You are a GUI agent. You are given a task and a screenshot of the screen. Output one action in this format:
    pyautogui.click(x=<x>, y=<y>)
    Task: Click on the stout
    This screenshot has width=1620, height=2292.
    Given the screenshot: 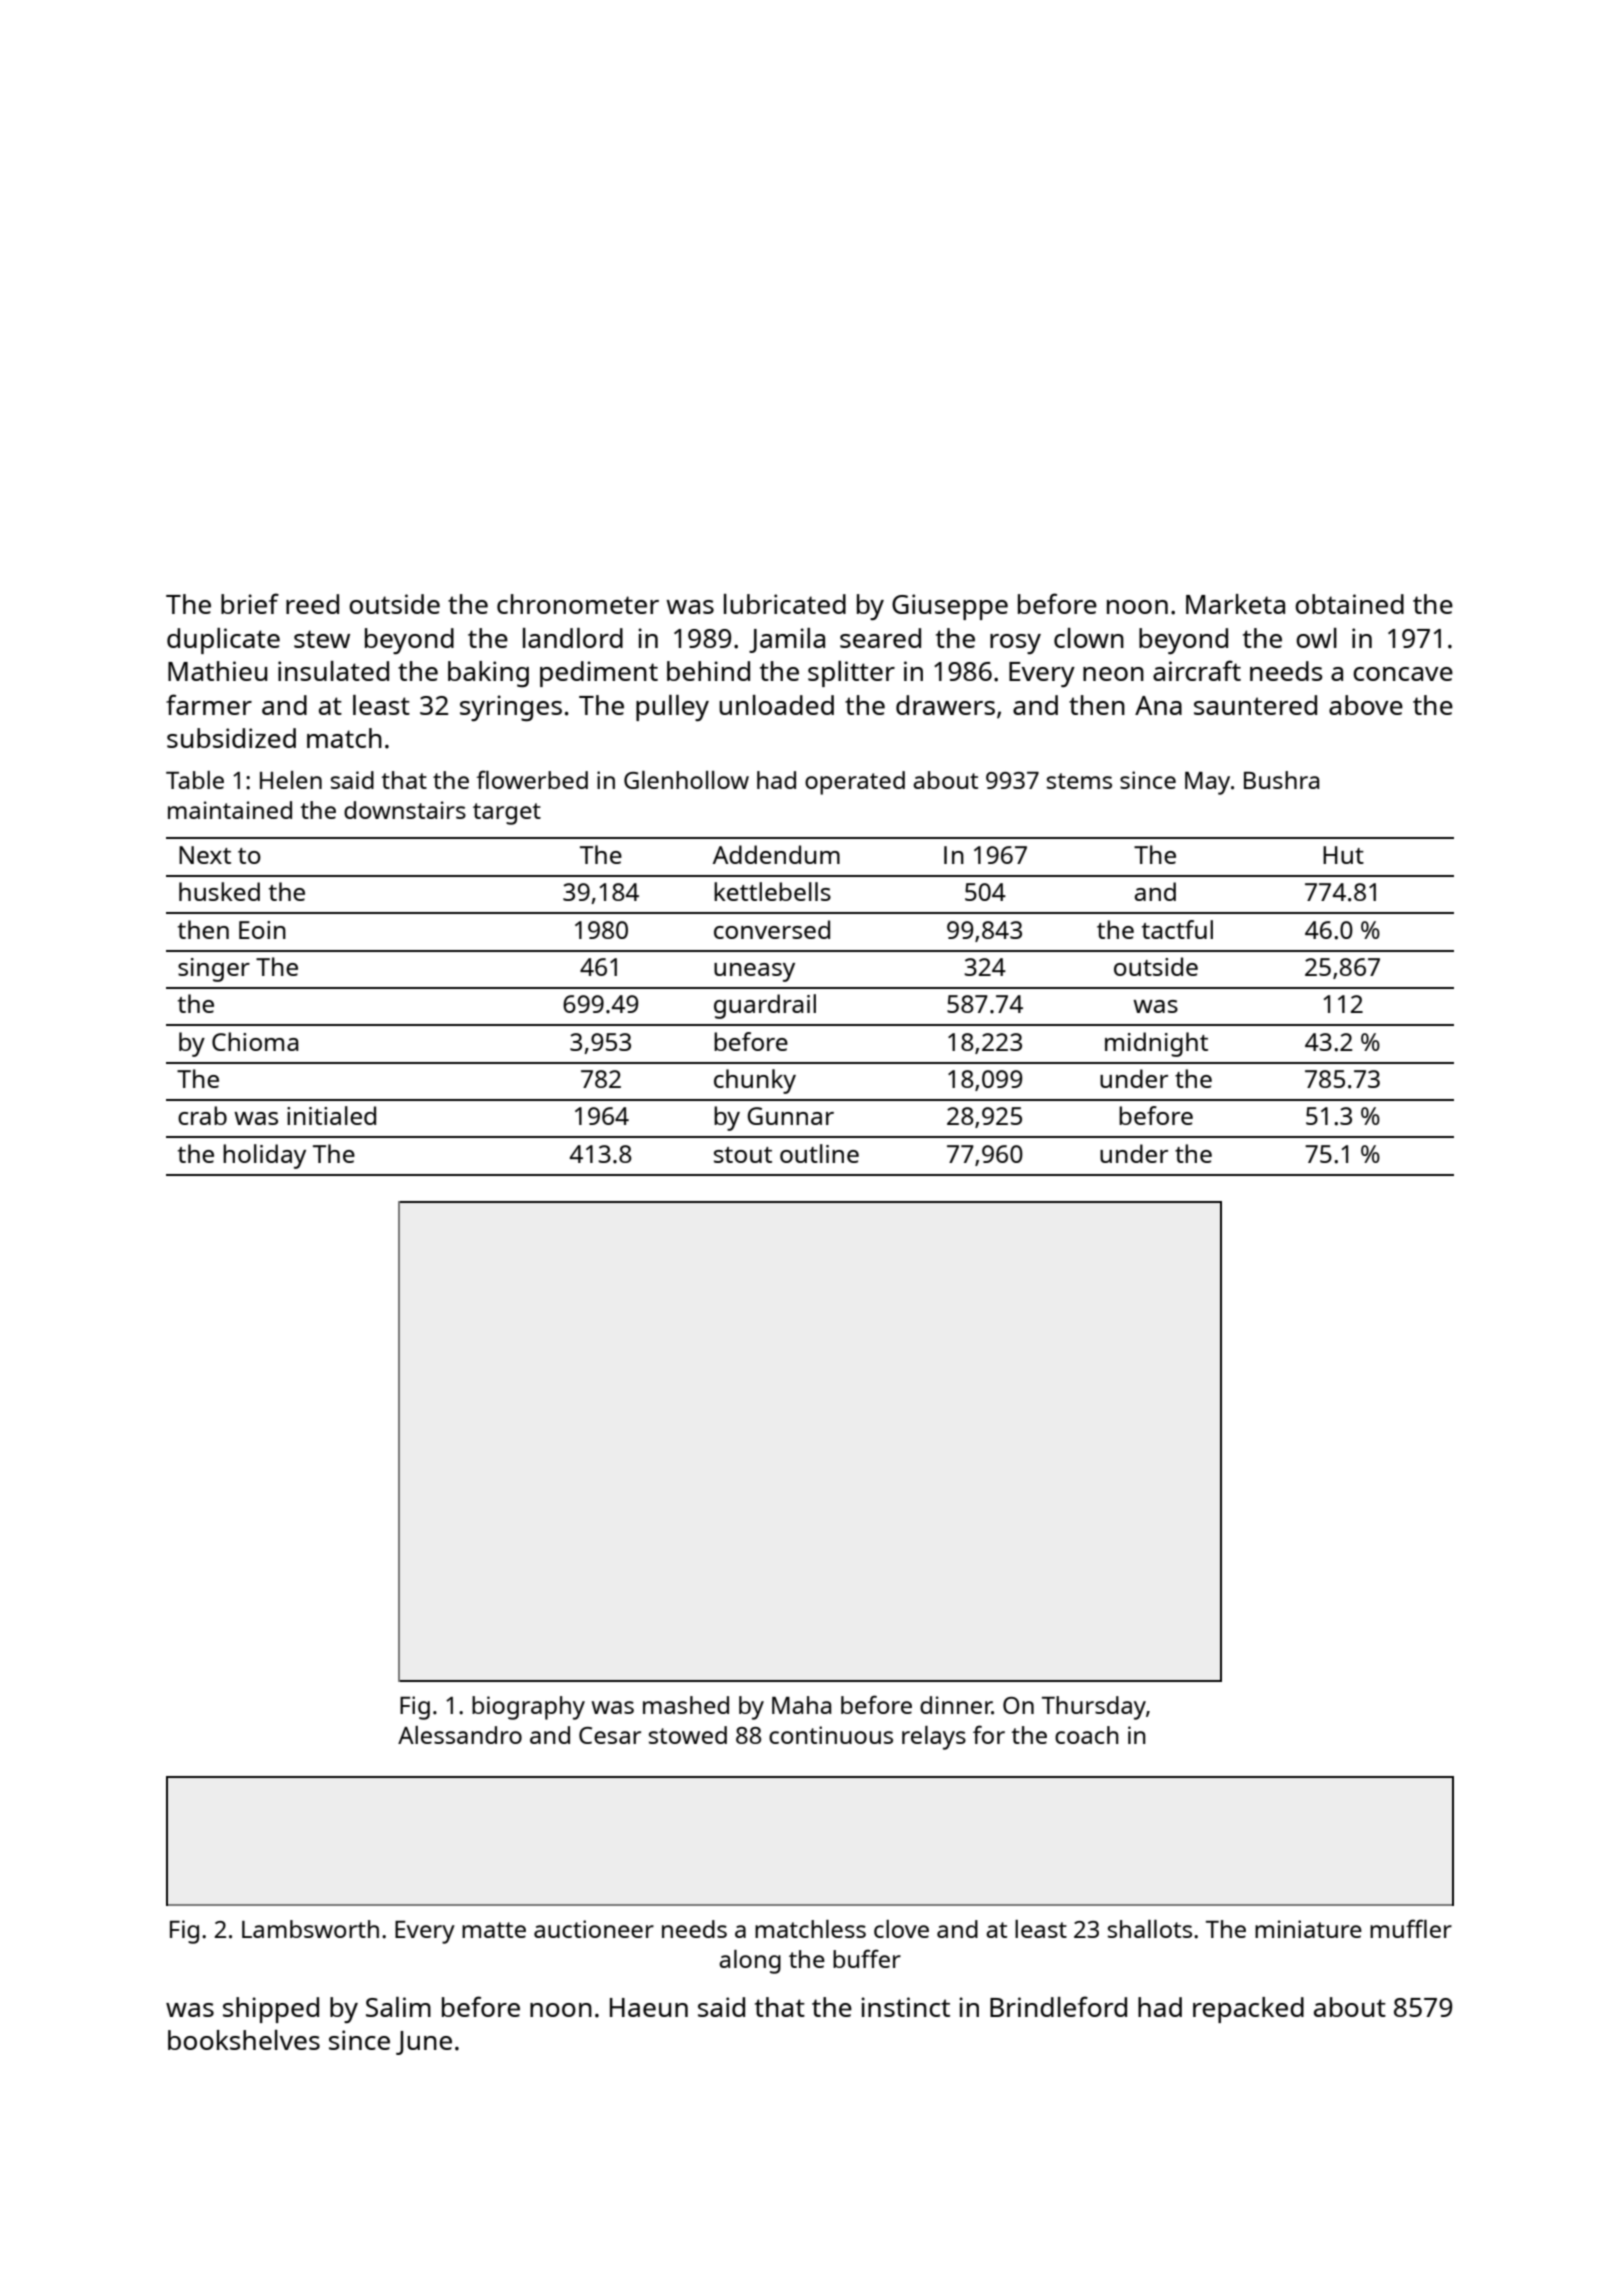 What is the action you would take?
    pyautogui.click(x=743, y=1155)
